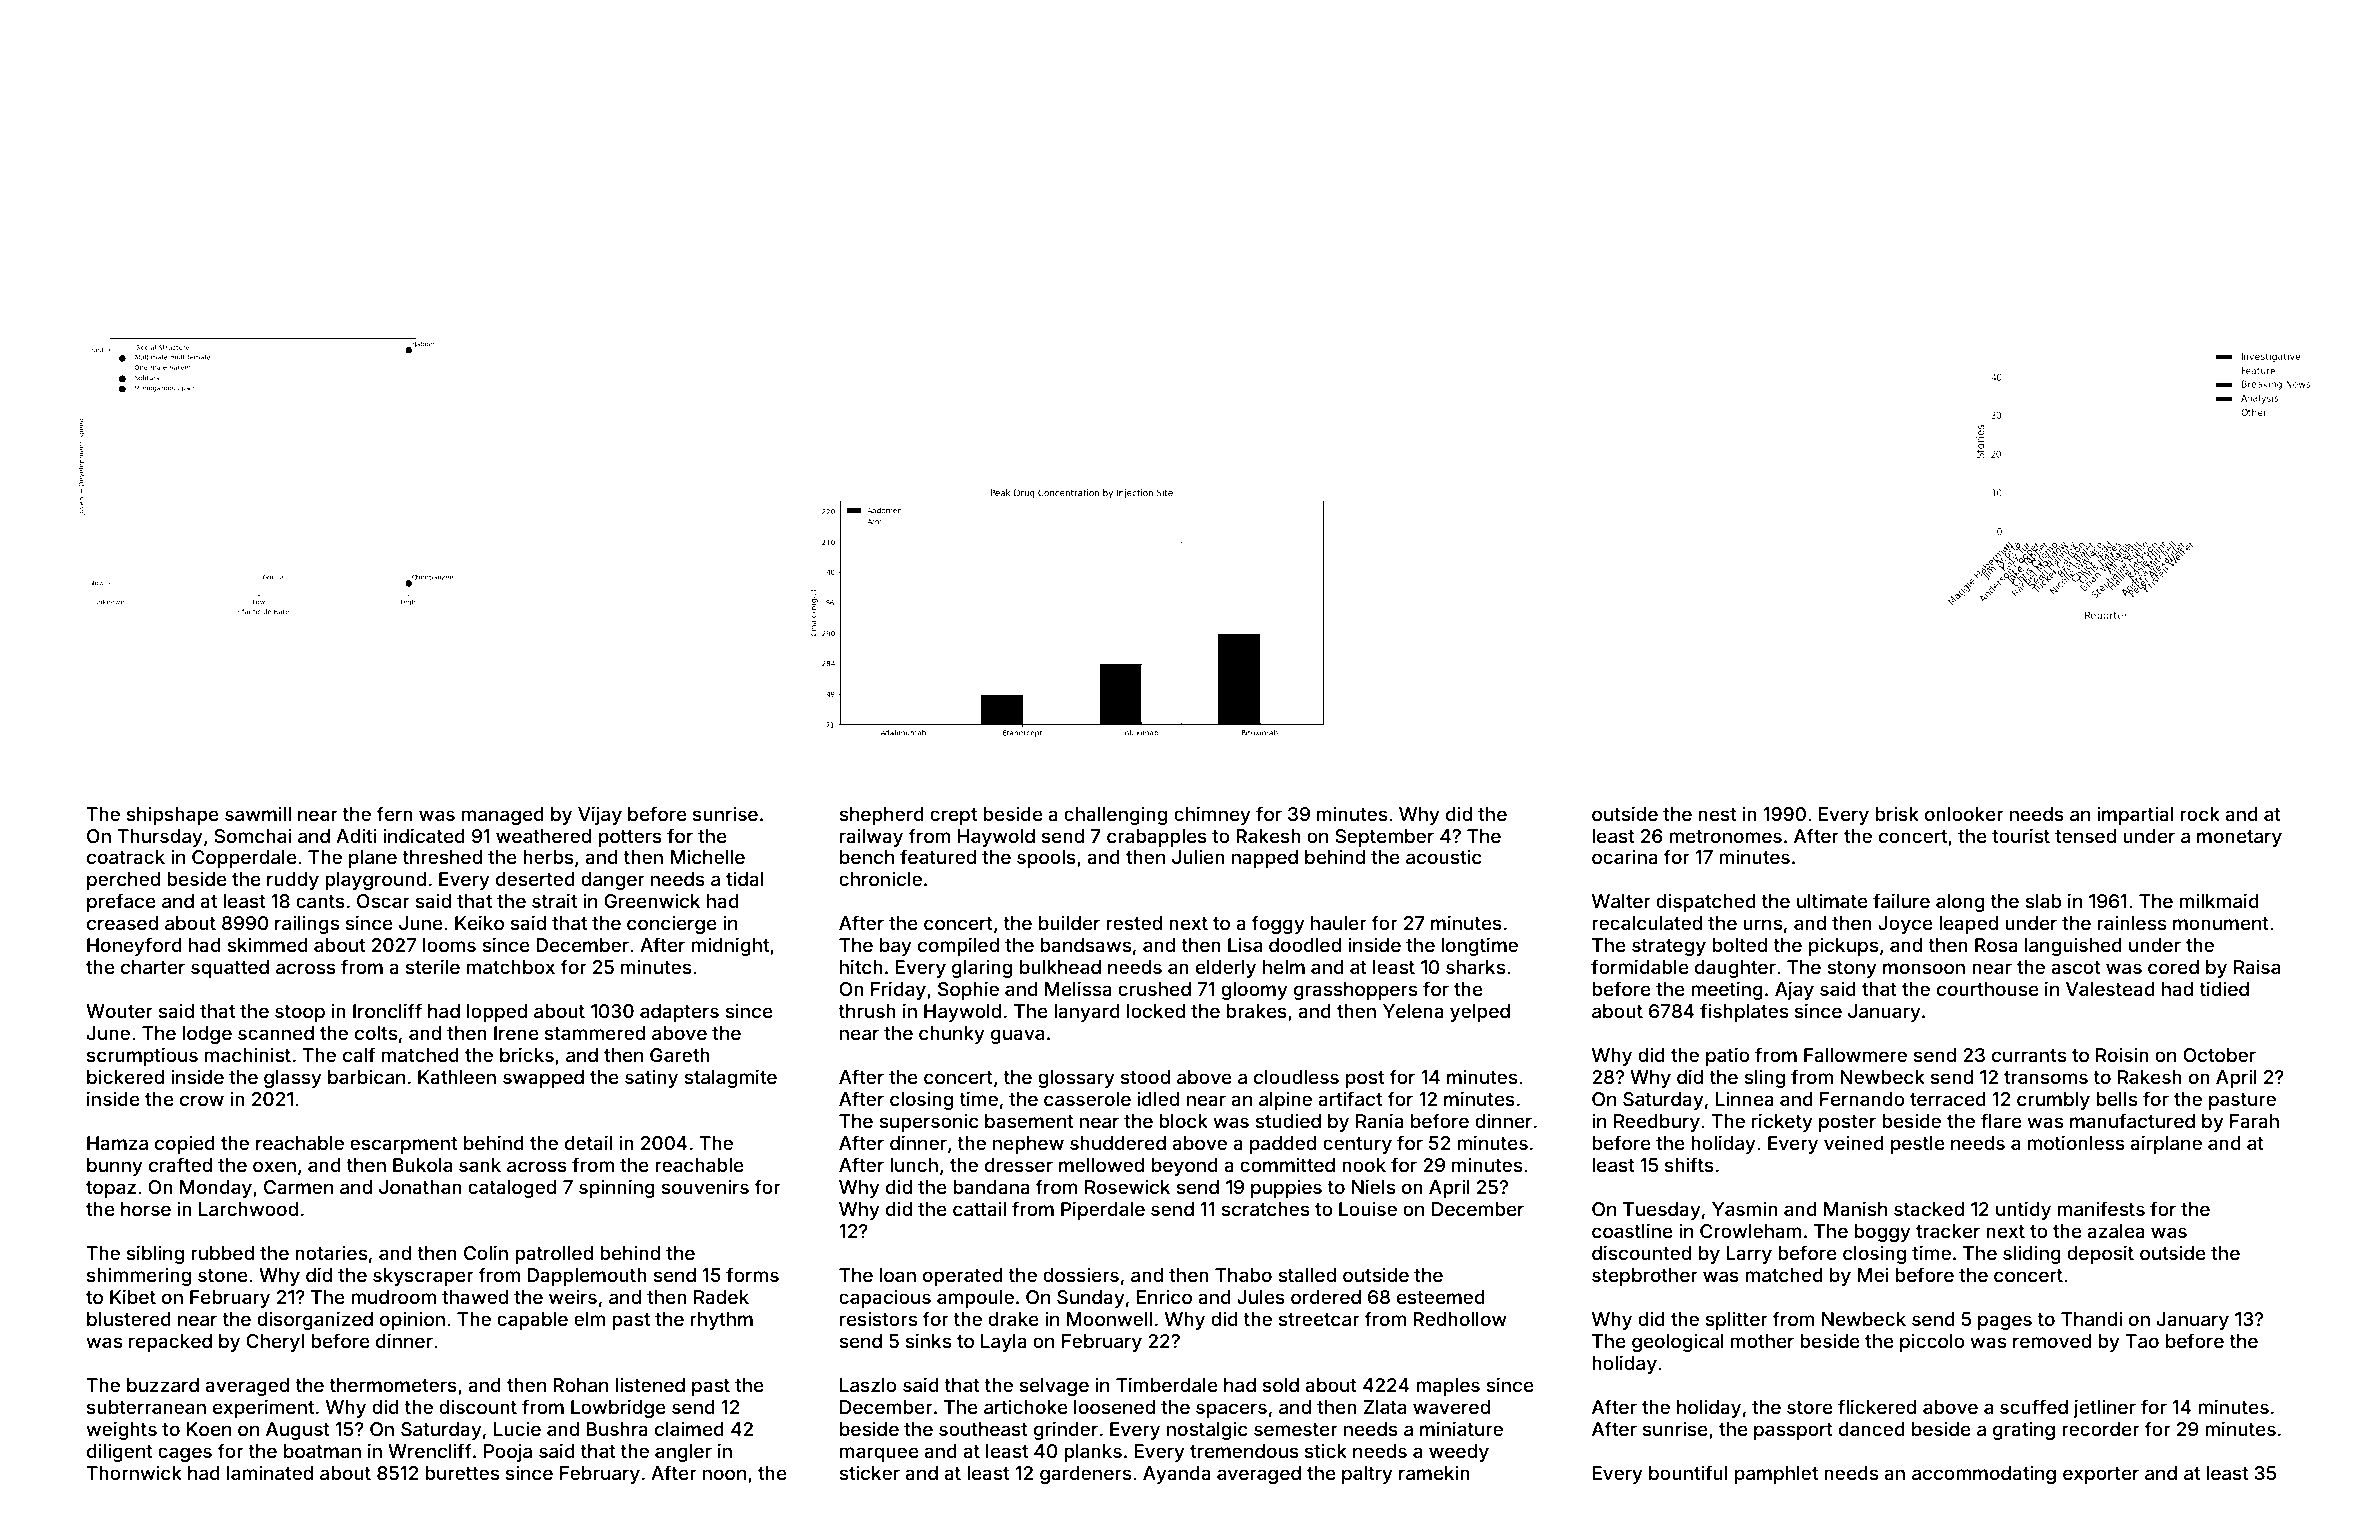  What do you see at coordinates (880, 878) in the screenshot?
I see `chronicle` at bounding box center [880, 878].
